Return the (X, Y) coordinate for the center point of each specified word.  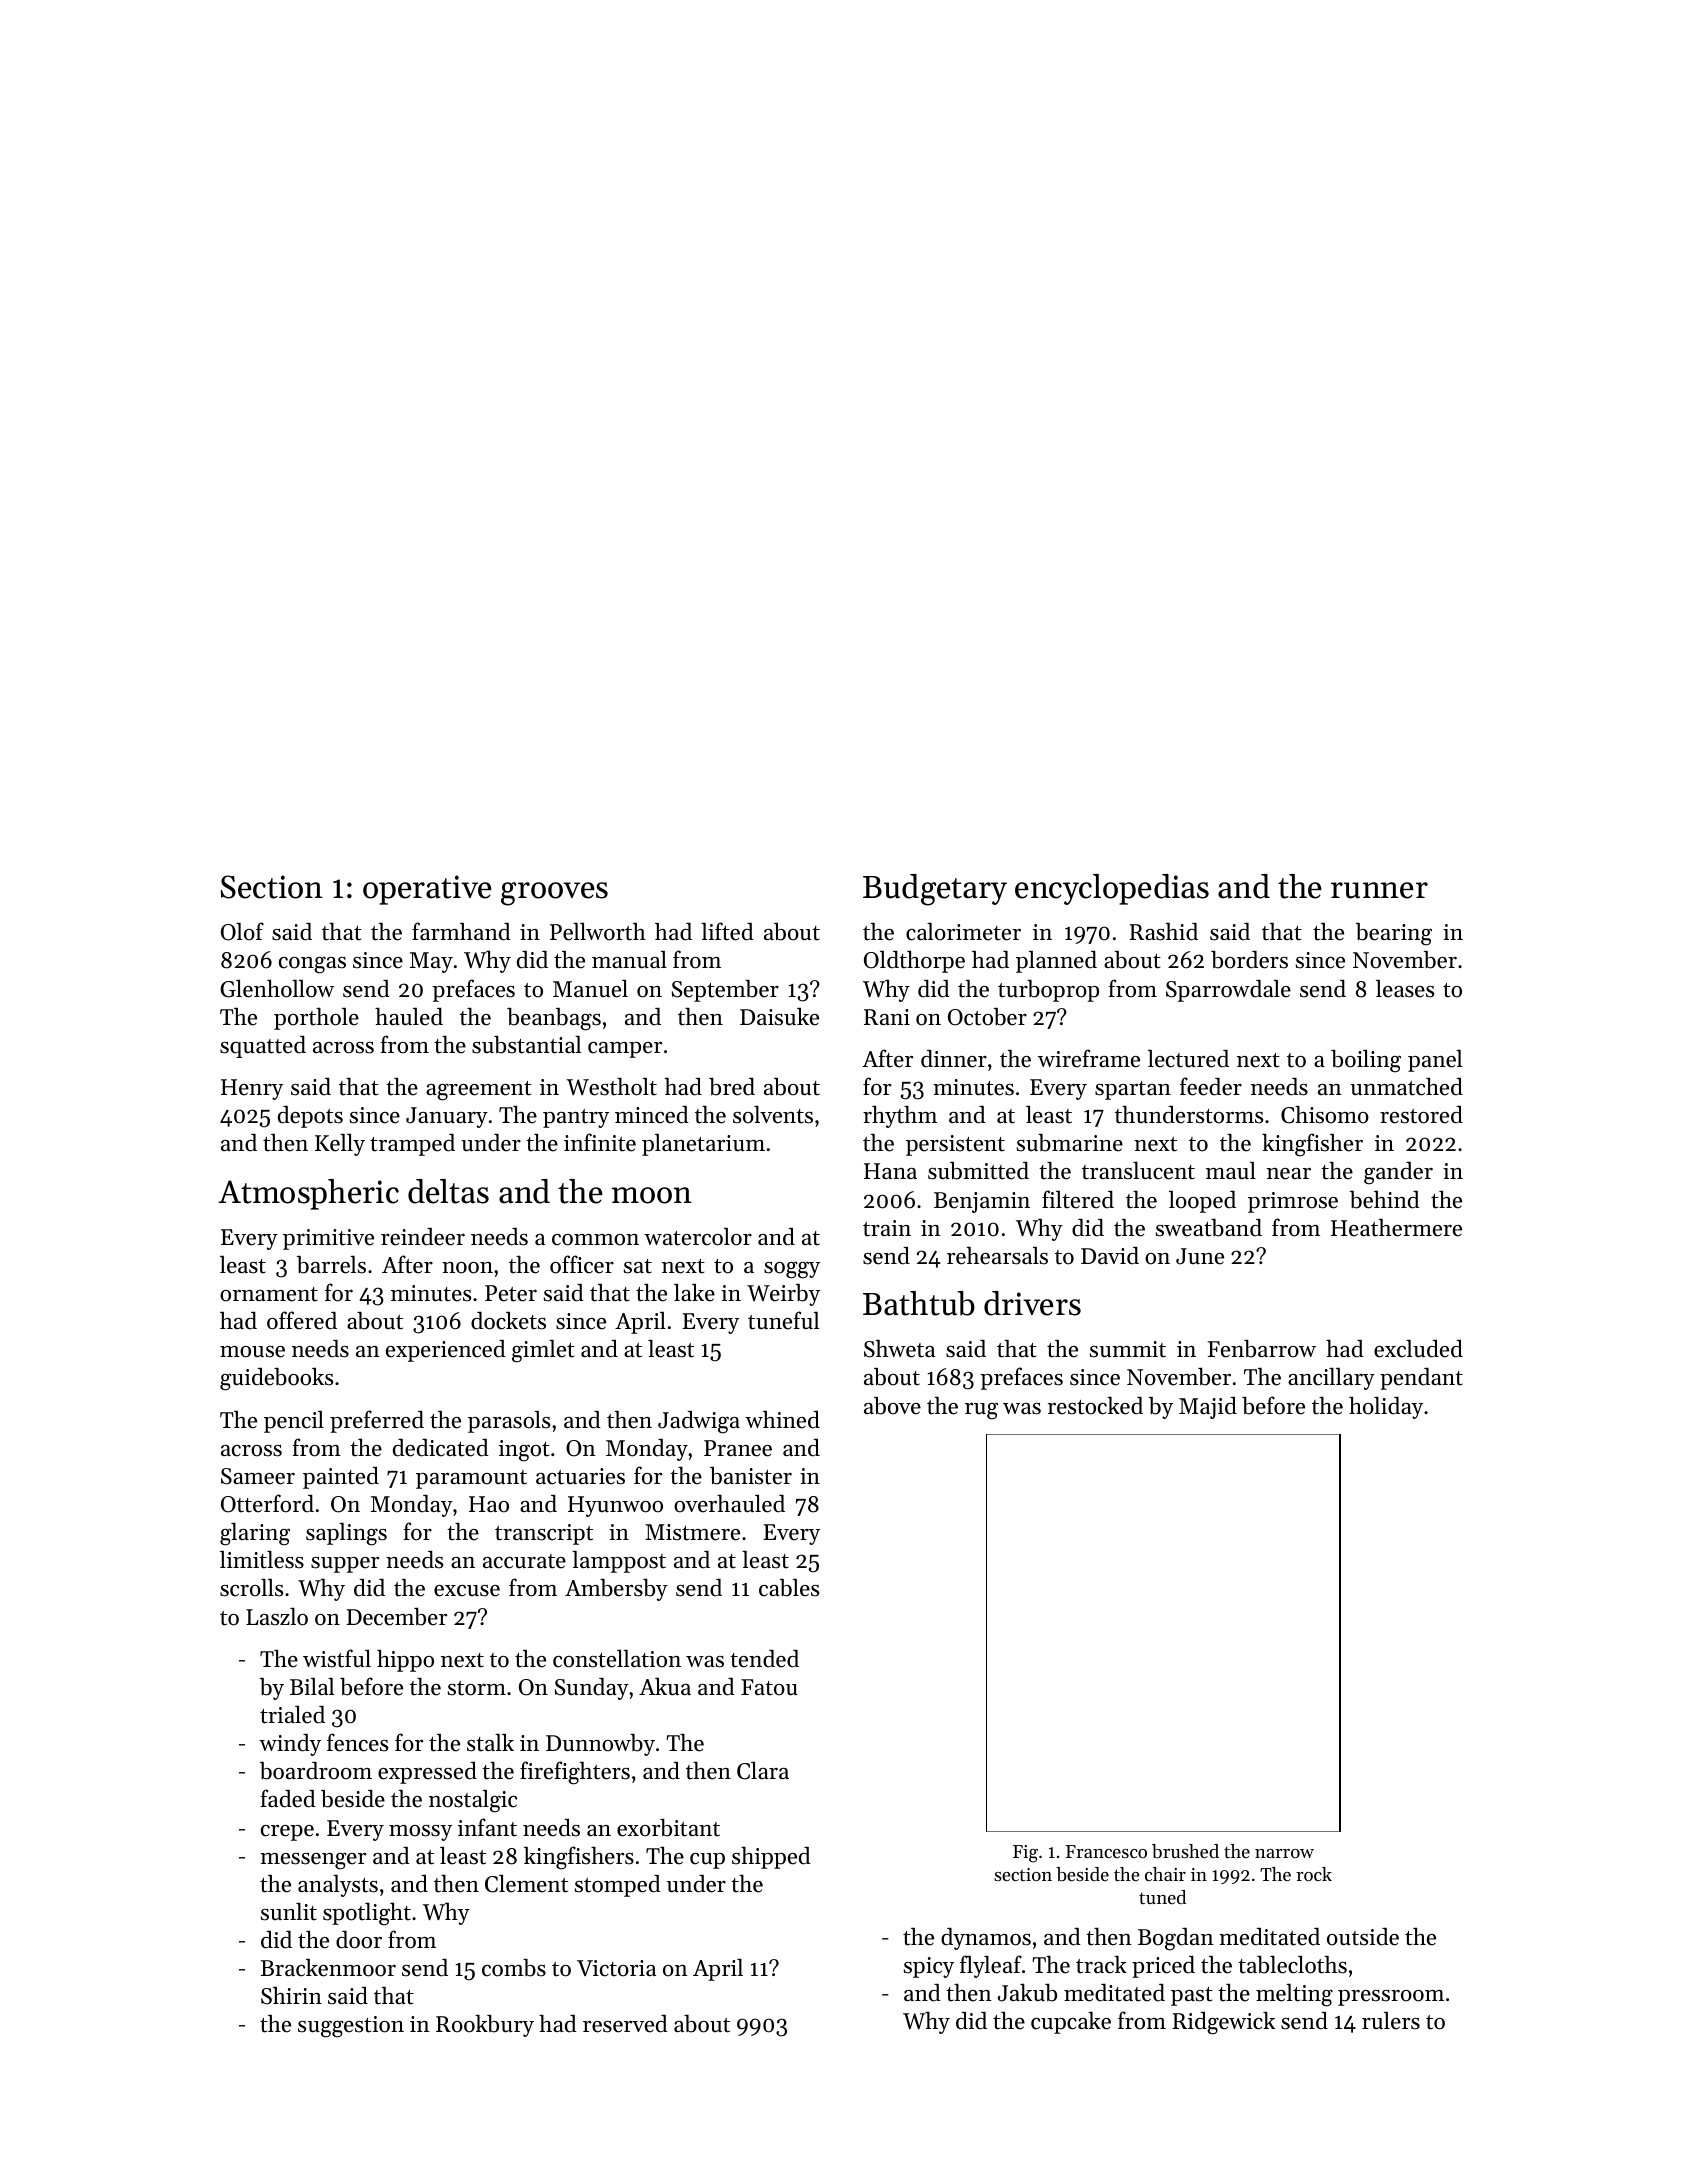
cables (789, 1588)
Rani (887, 1017)
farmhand (461, 931)
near (1289, 1174)
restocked (1095, 1405)
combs (514, 1968)
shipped (771, 1857)
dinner (954, 1058)
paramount (471, 1479)
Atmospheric (308, 1194)
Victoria (616, 1968)
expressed (427, 1773)
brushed (1185, 1851)
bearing (1394, 934)
